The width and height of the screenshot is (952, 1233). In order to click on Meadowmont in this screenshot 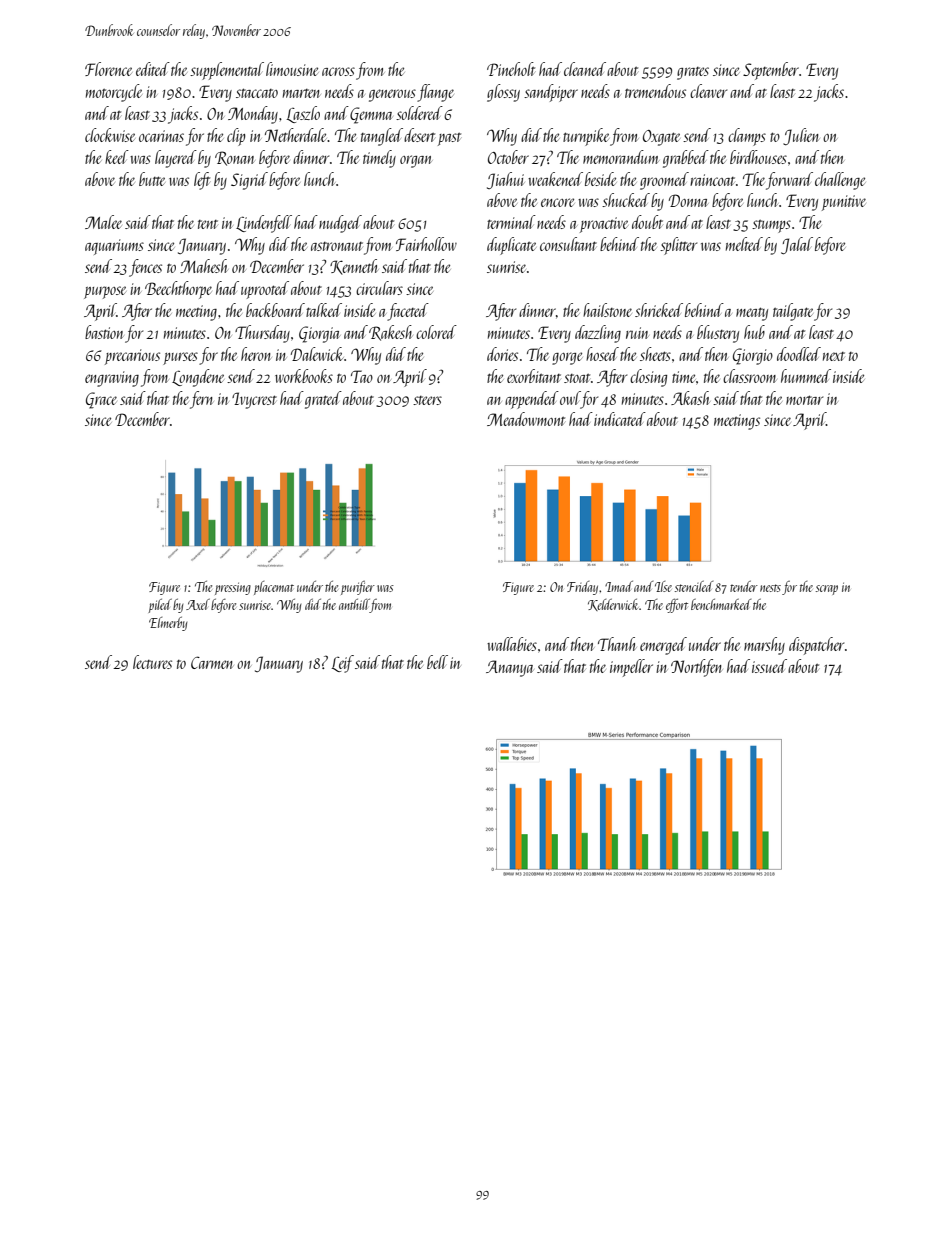, I will do `click(526, 419)`.
